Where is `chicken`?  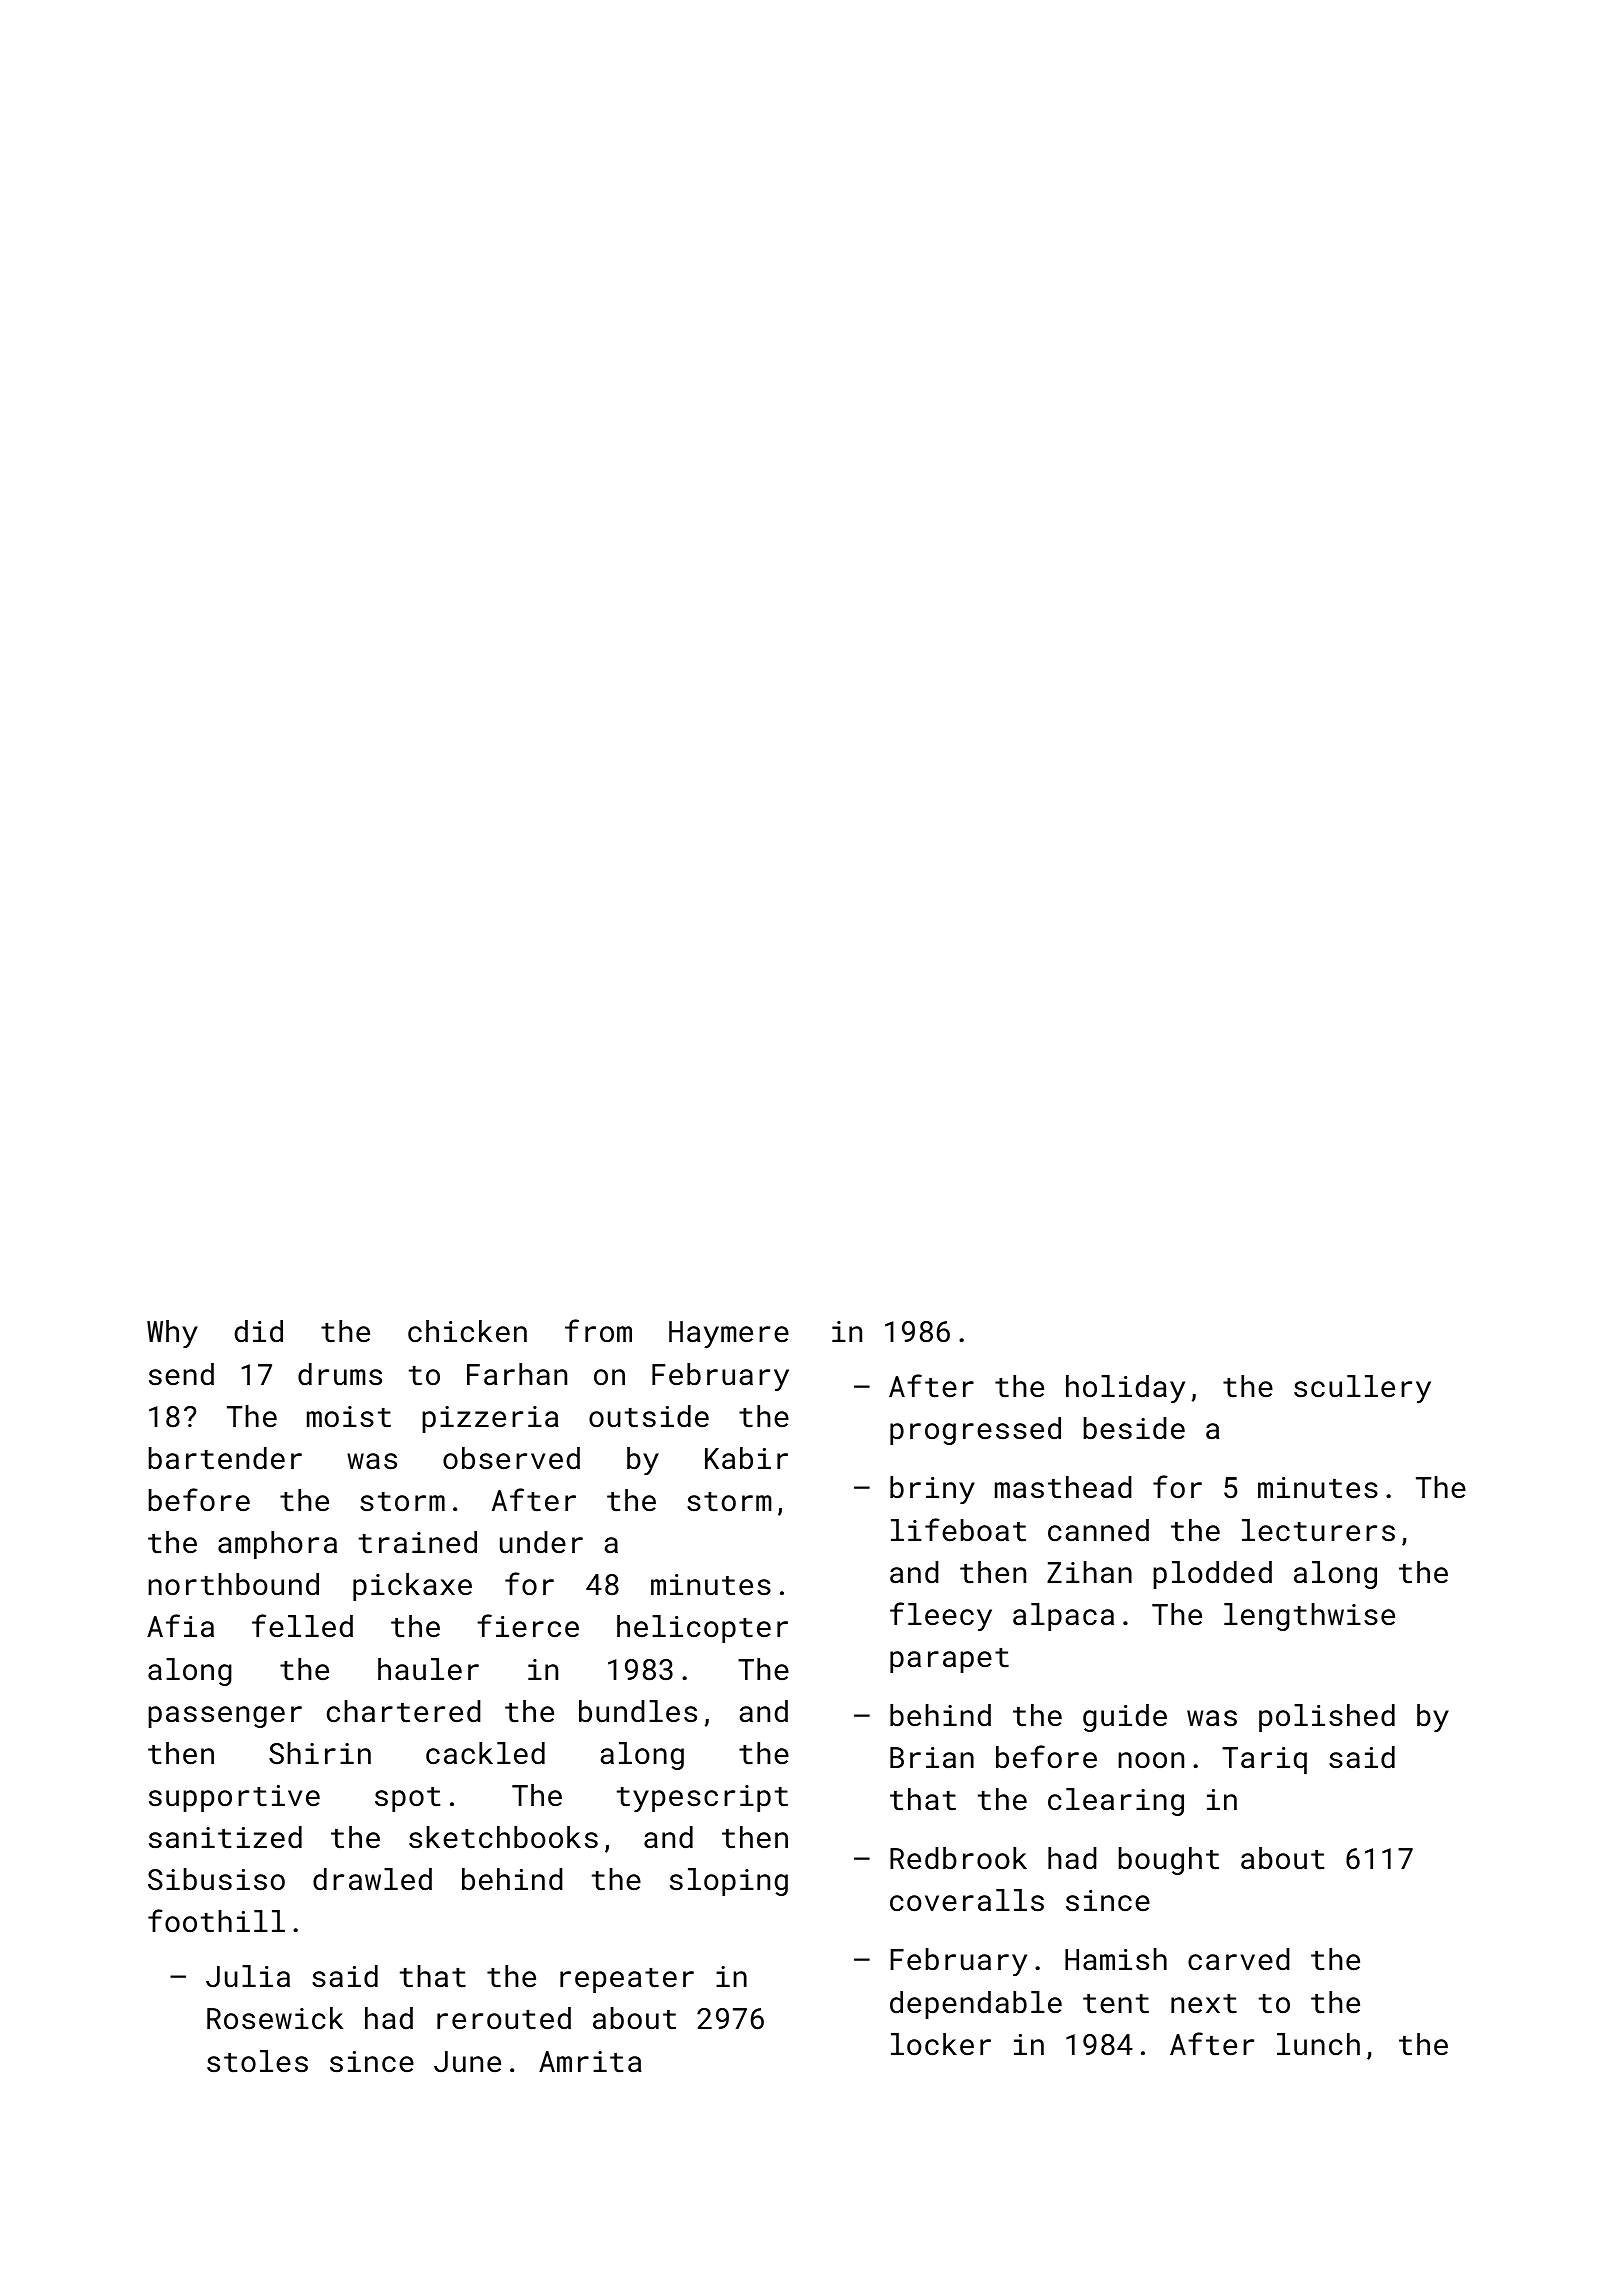 chicken is located at coordinates (467, 1331).
